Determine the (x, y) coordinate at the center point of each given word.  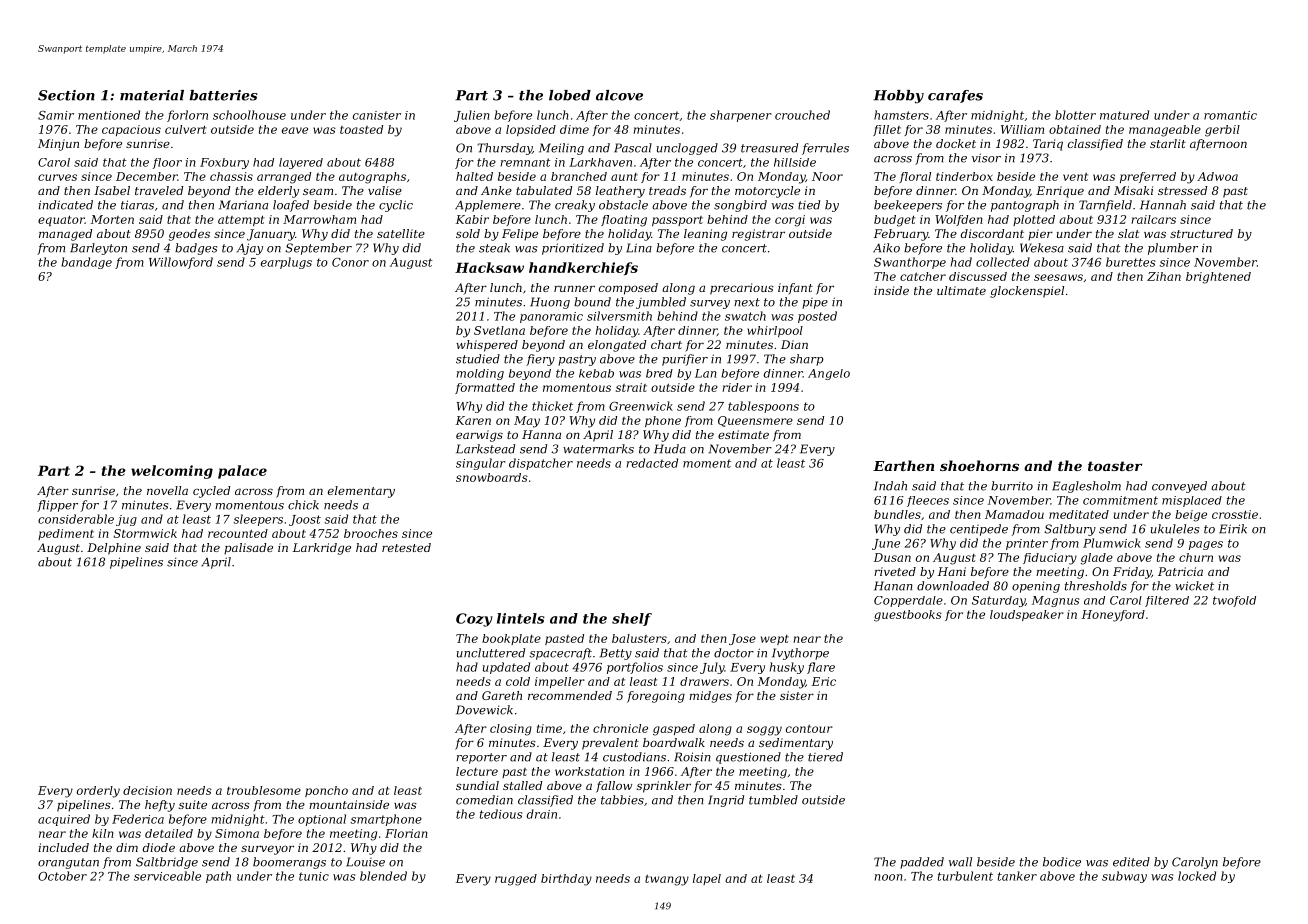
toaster (1115, 466)
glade (1097, 559)
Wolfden (959, 220)
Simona (237, 833)
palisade (248, 549)
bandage (86, 263)
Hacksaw (489, 267)
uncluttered (491, 653)
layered (301, 163)
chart (666, 344)
